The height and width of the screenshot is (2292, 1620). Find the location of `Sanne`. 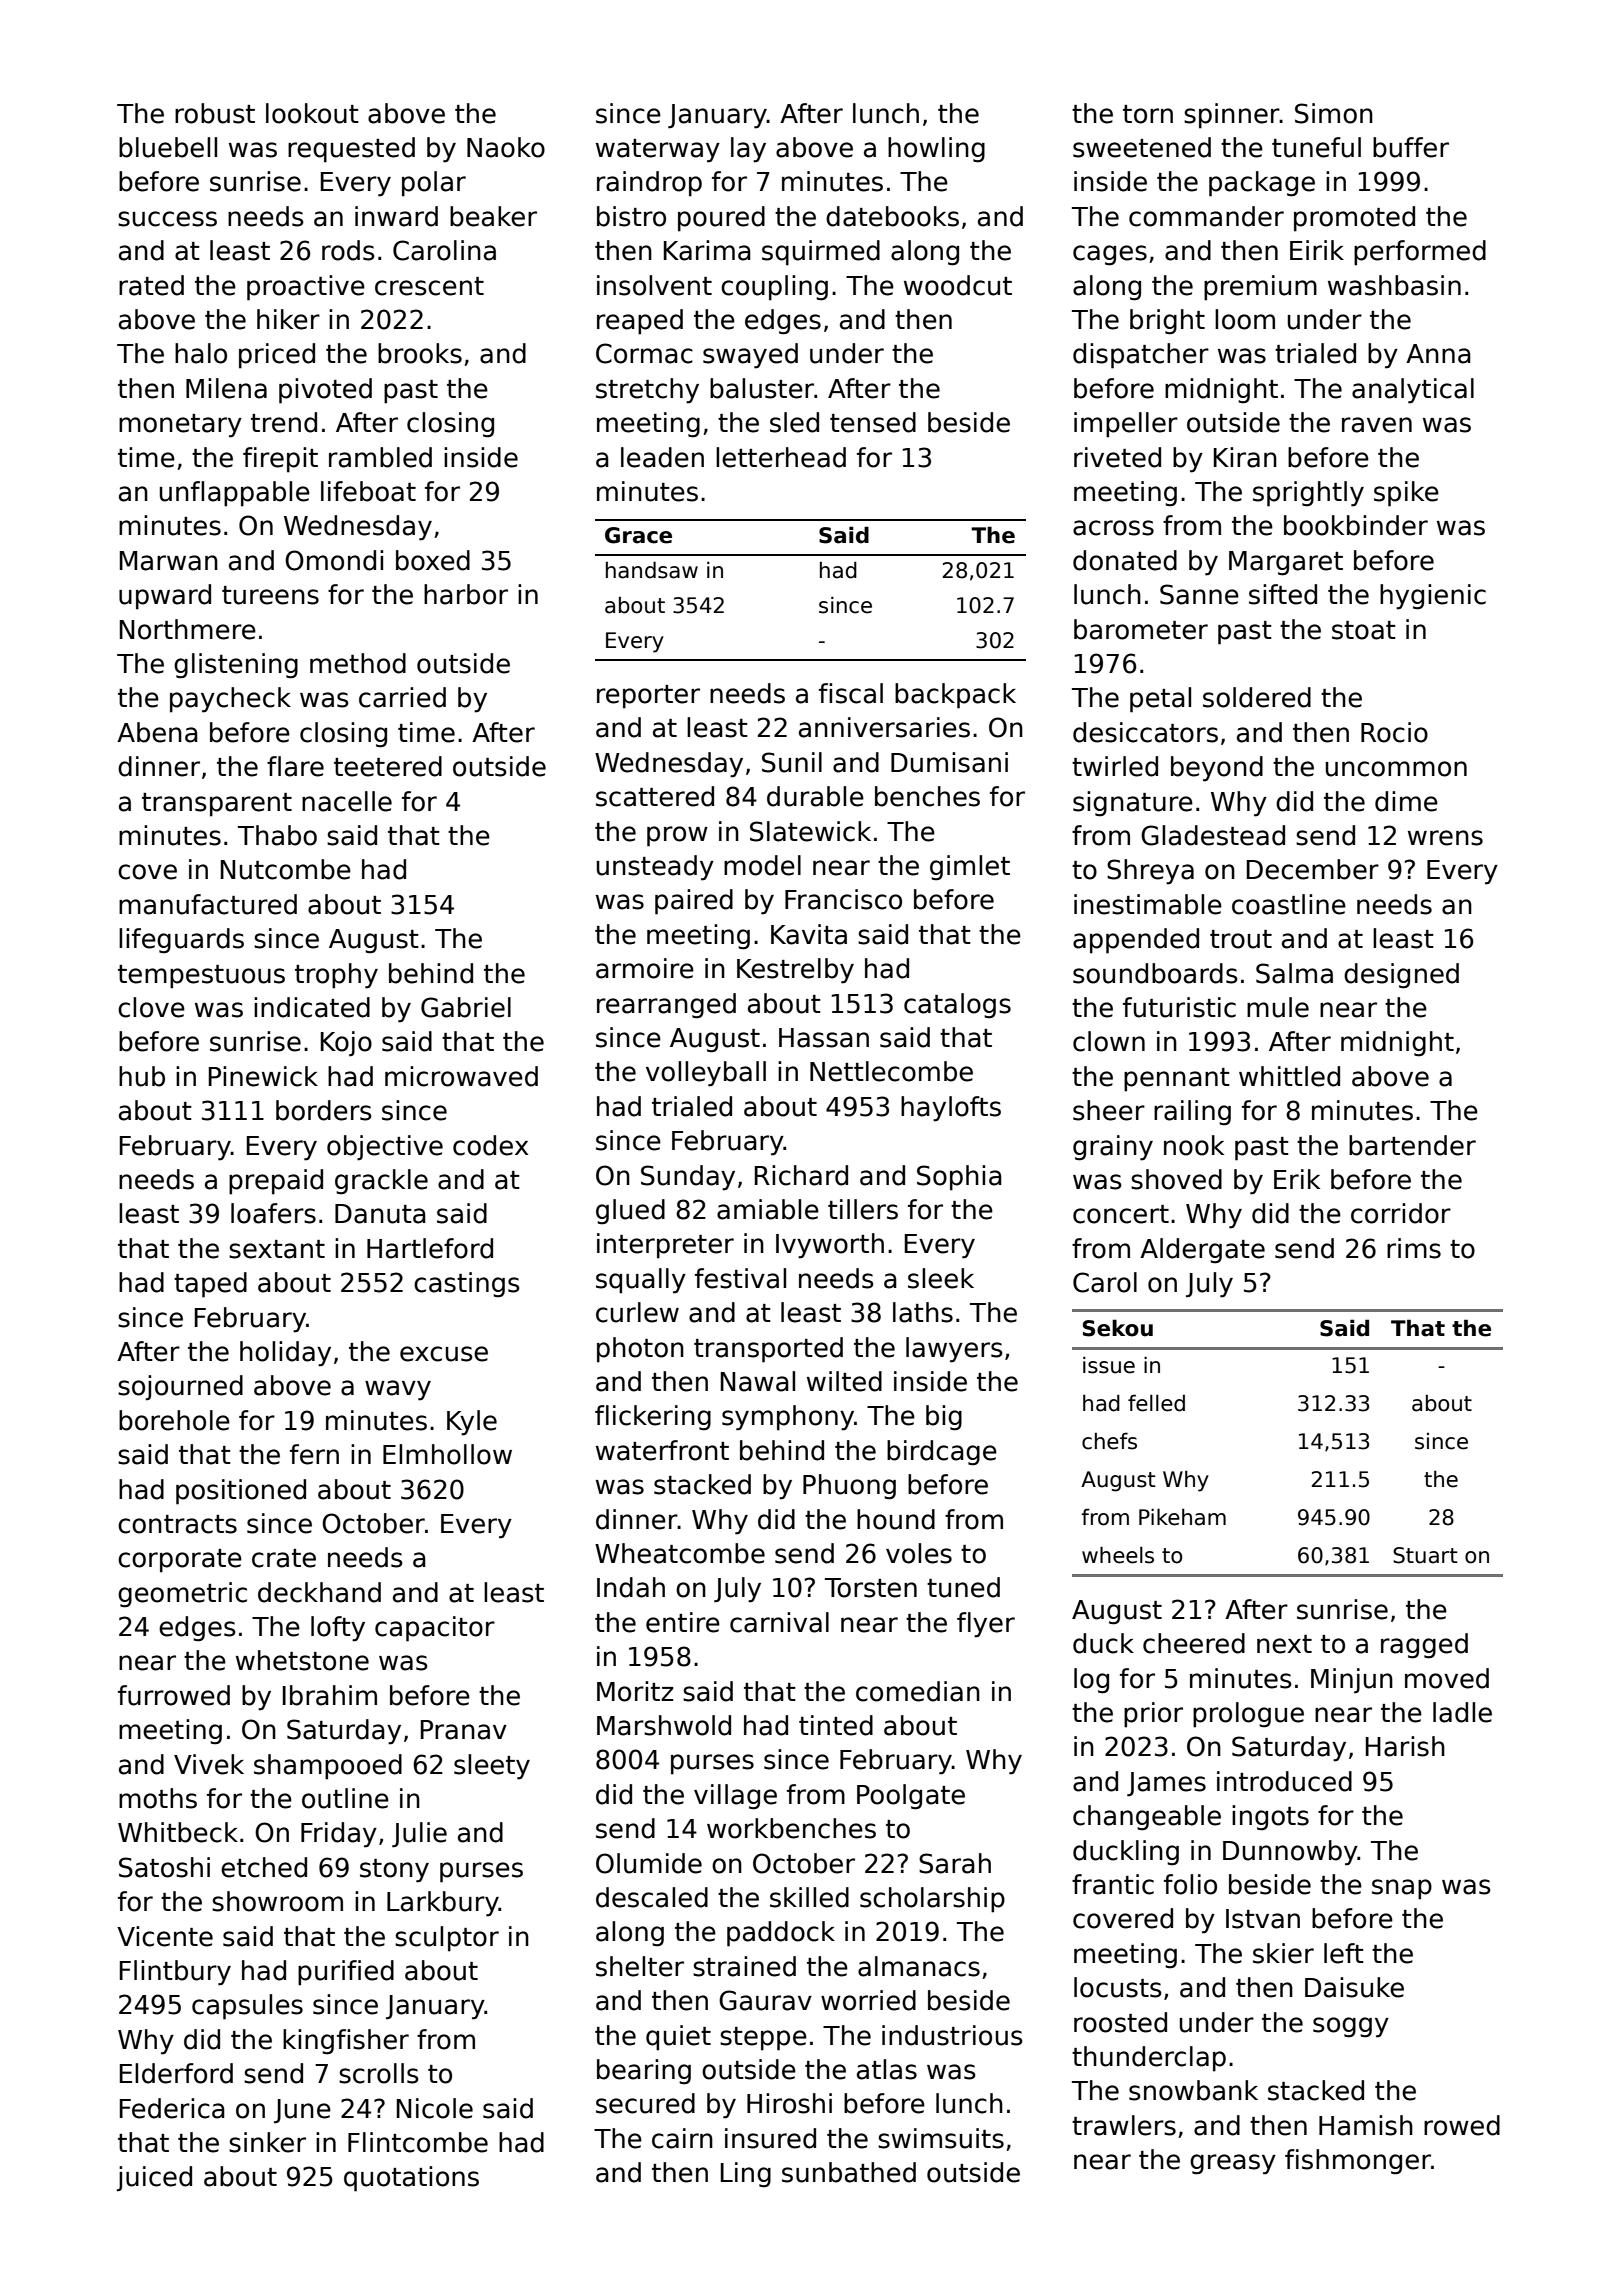

Sanne is located at coordinates (1199, 594).
